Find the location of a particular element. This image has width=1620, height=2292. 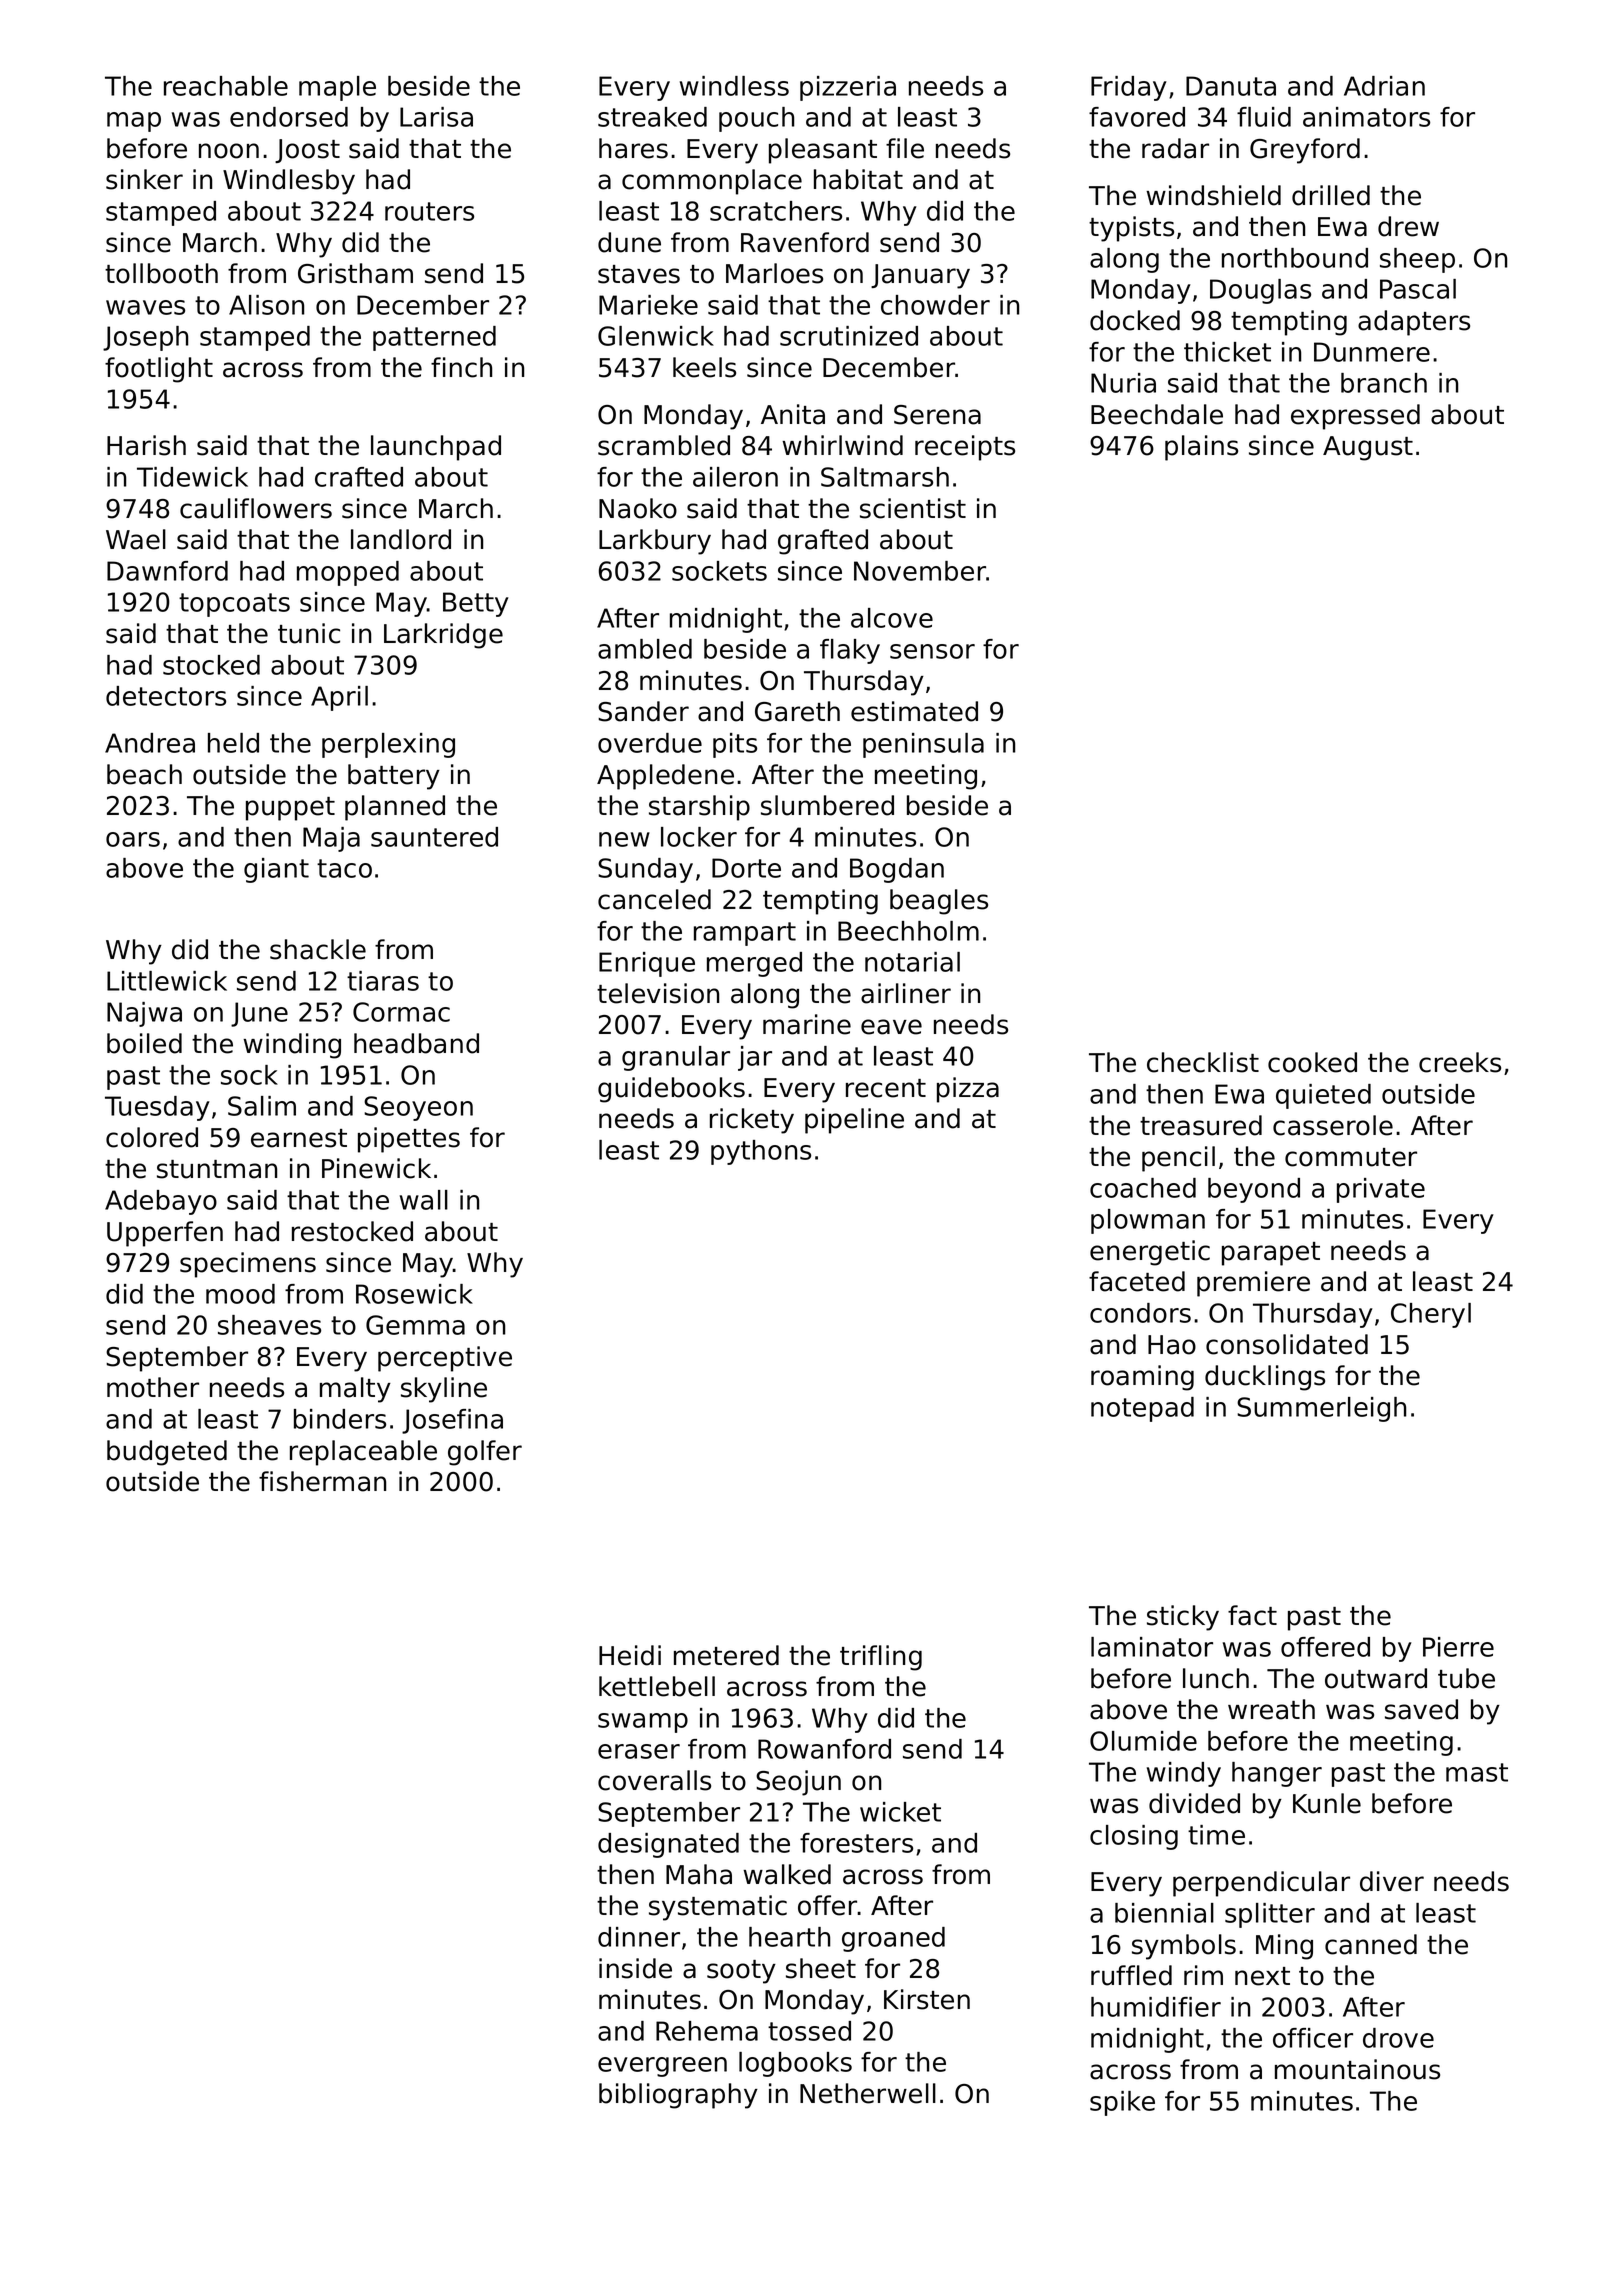

creeks is located at coordinates (1460, 1062).
